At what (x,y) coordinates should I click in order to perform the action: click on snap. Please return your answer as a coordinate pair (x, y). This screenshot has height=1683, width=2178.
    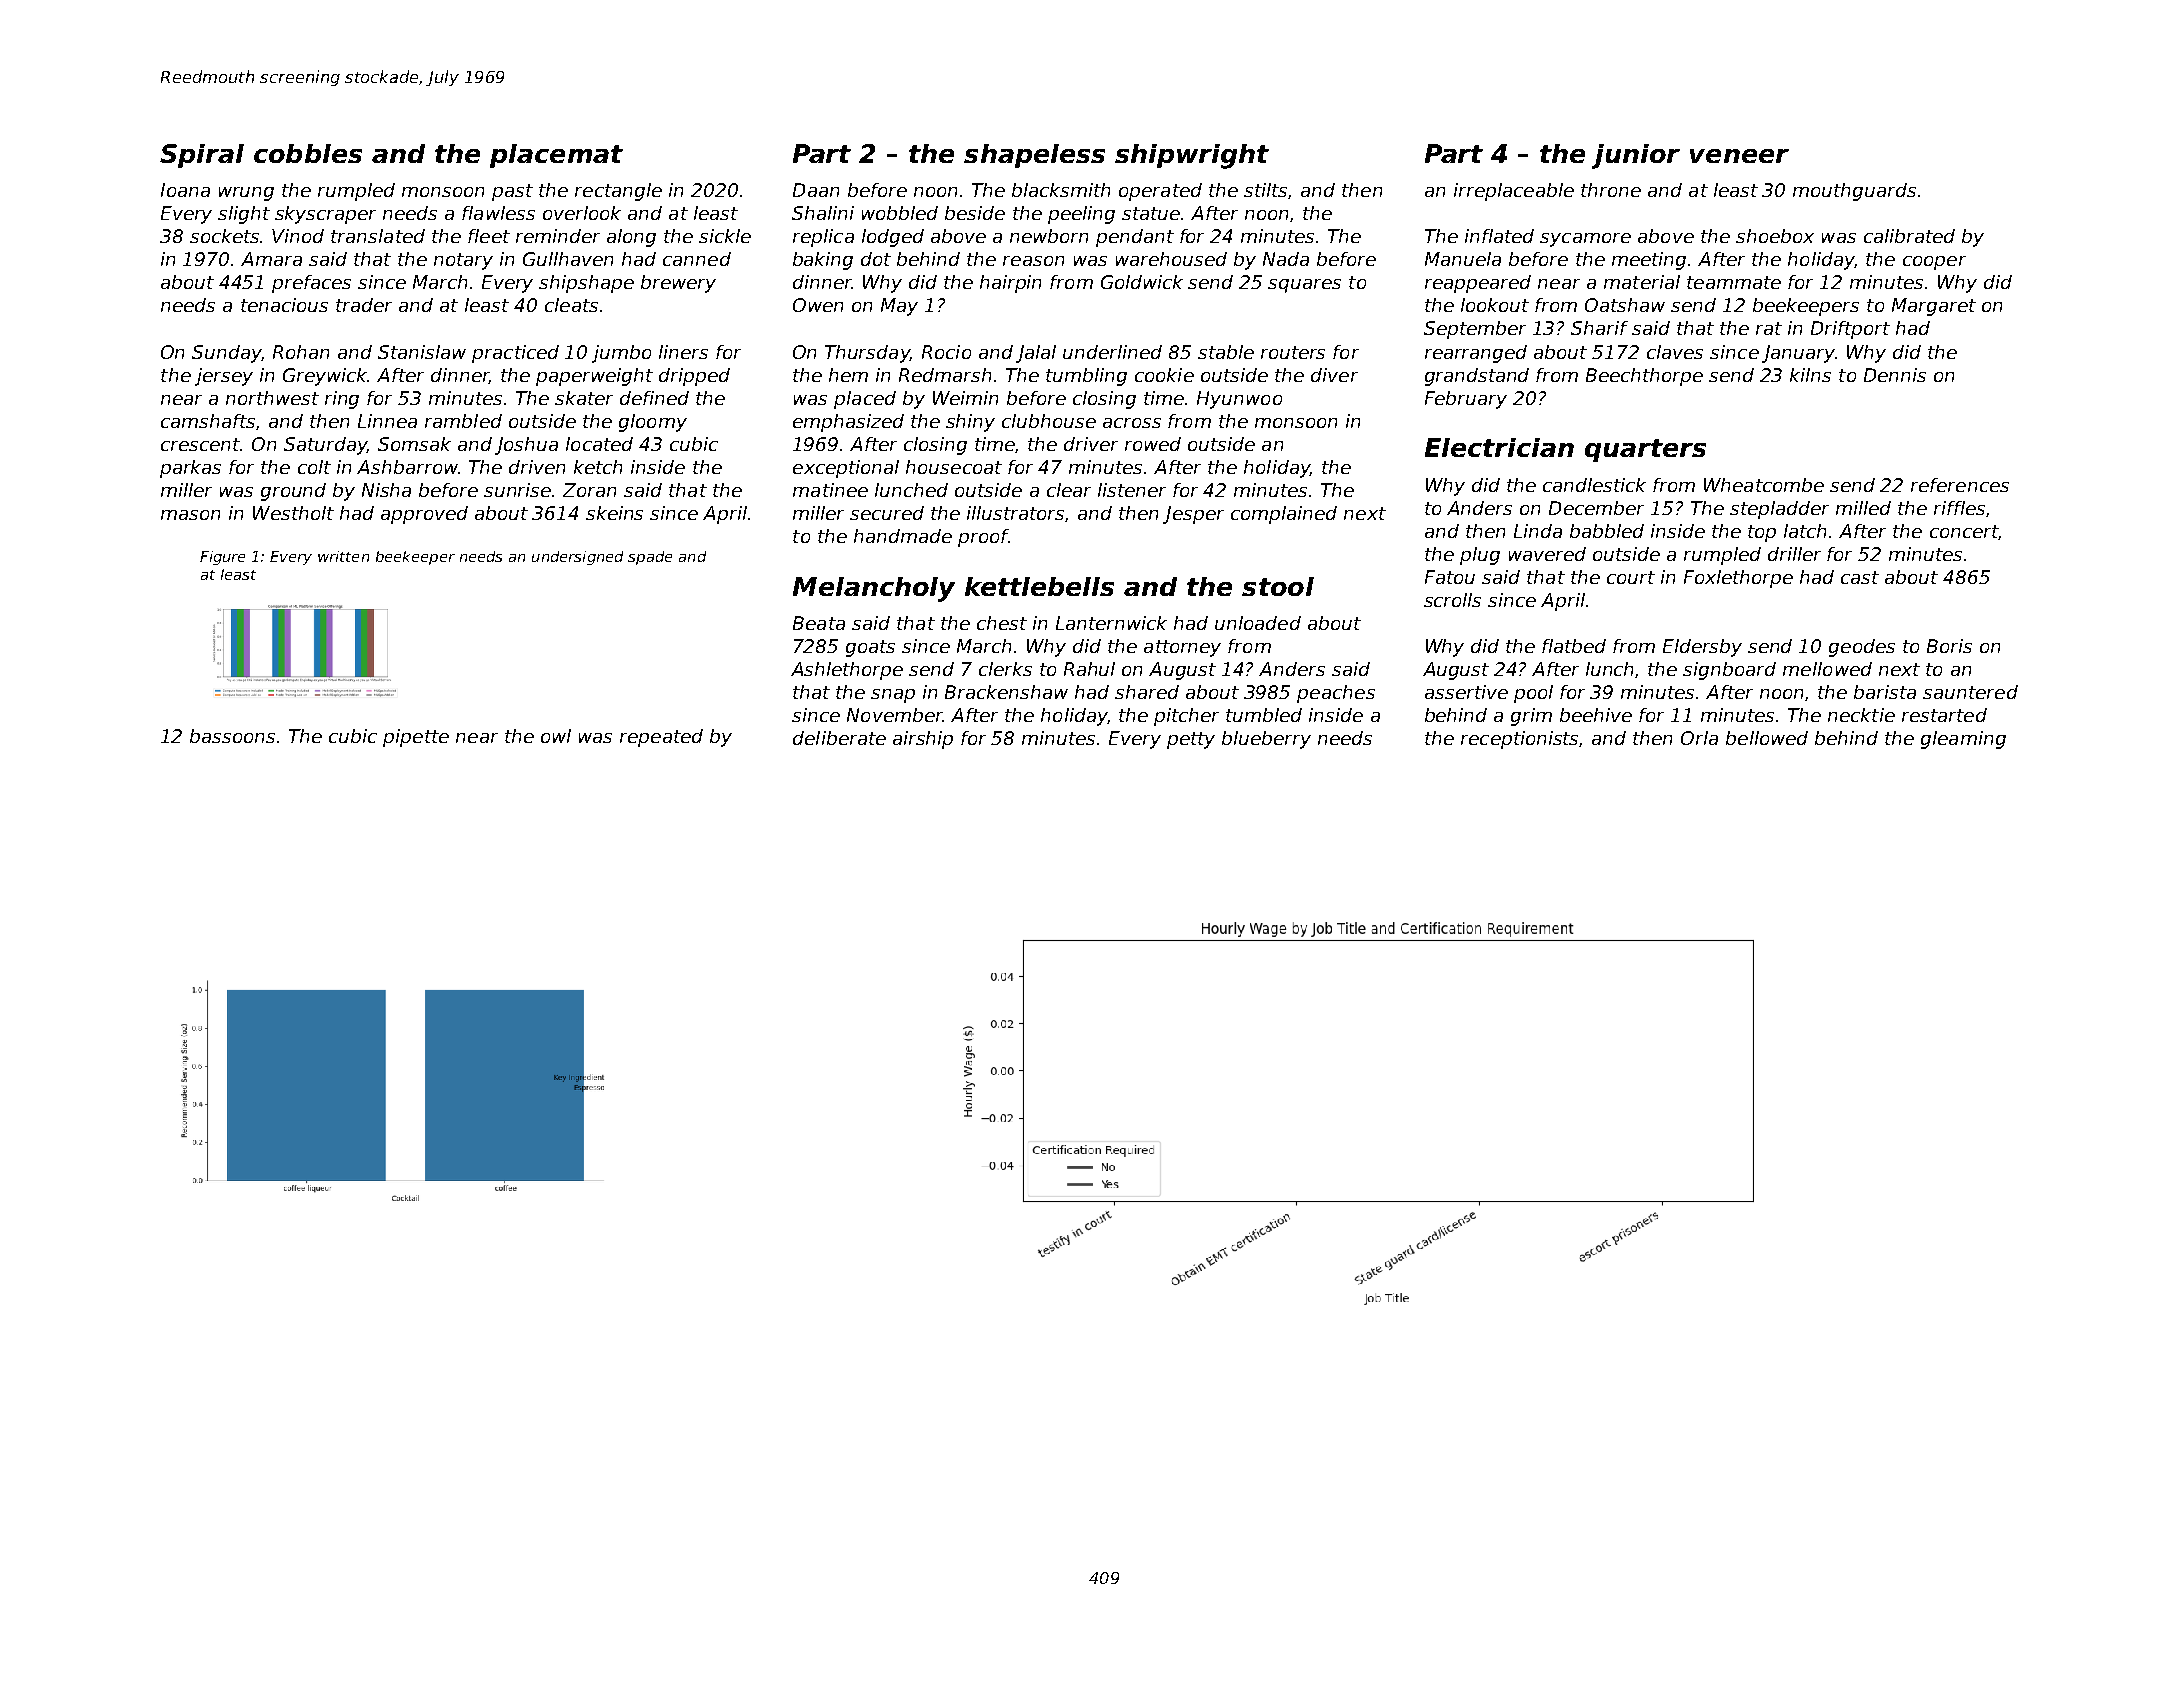
    Looking at the image, I should click on (893, 696).
